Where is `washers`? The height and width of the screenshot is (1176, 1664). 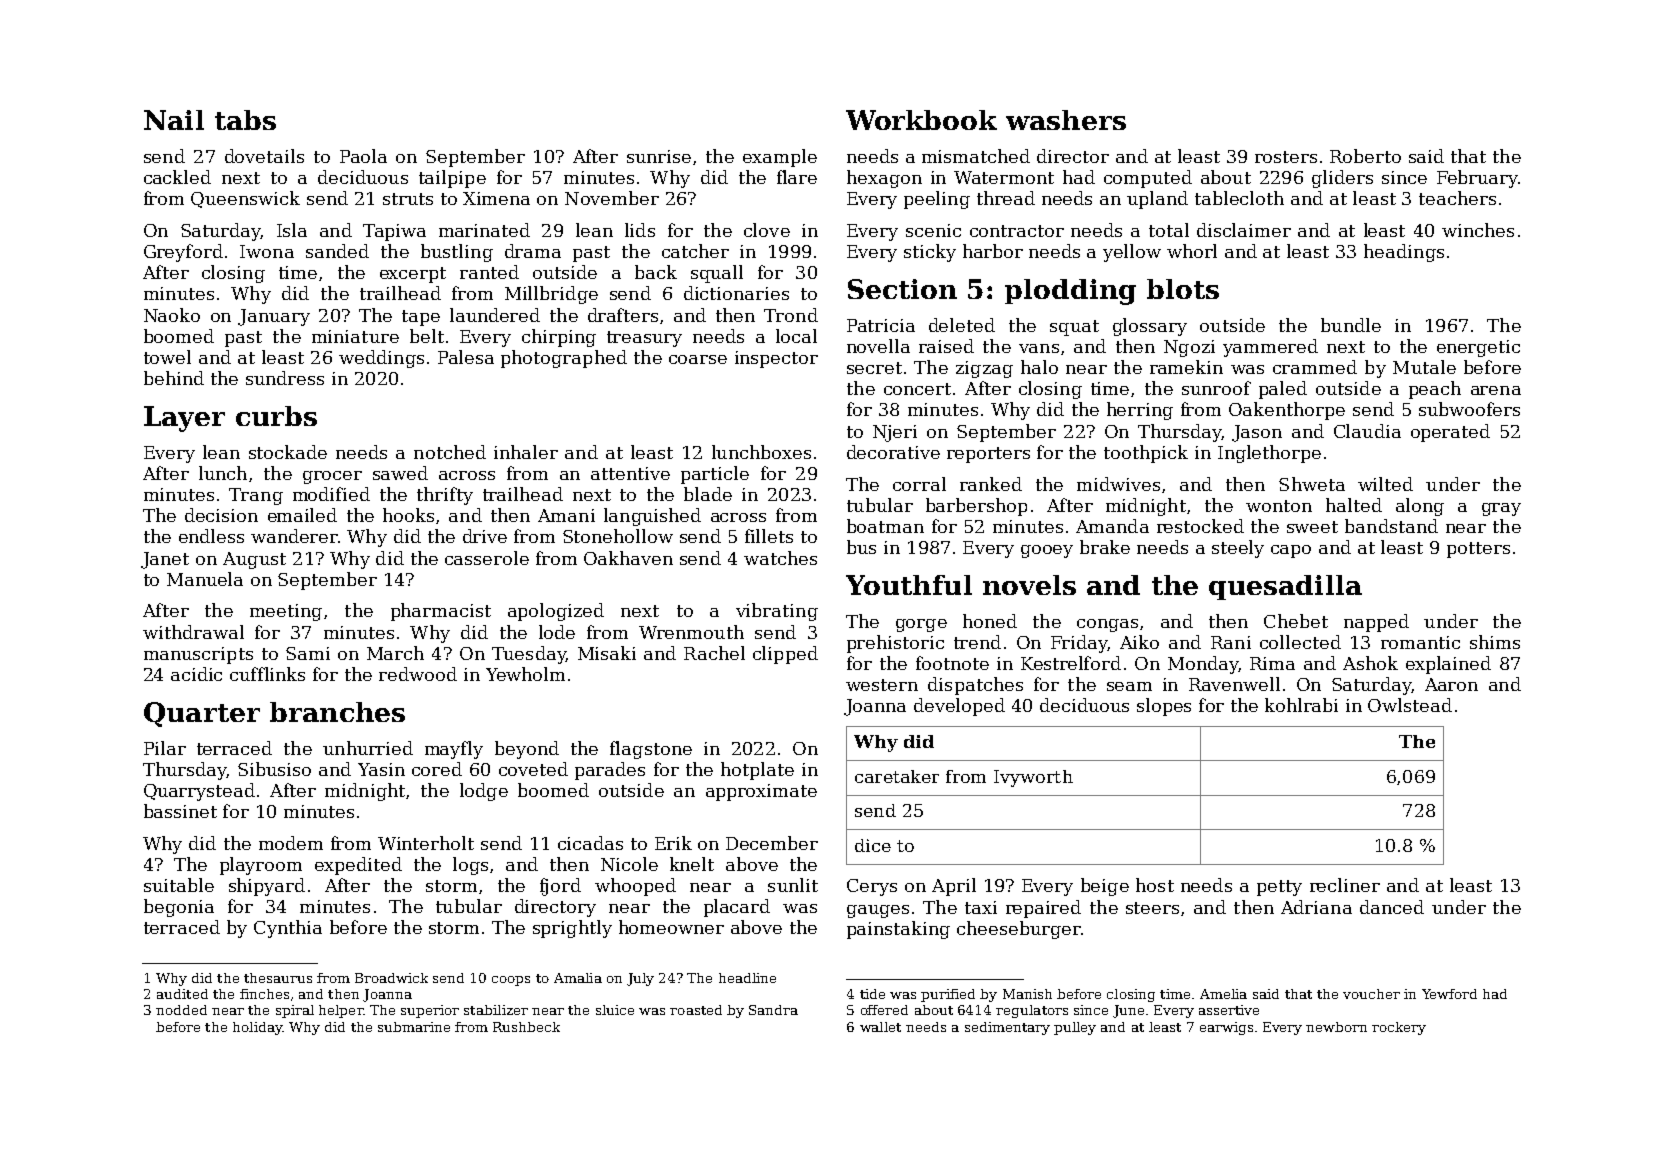
washers is located at coordinates (1066, 120).
